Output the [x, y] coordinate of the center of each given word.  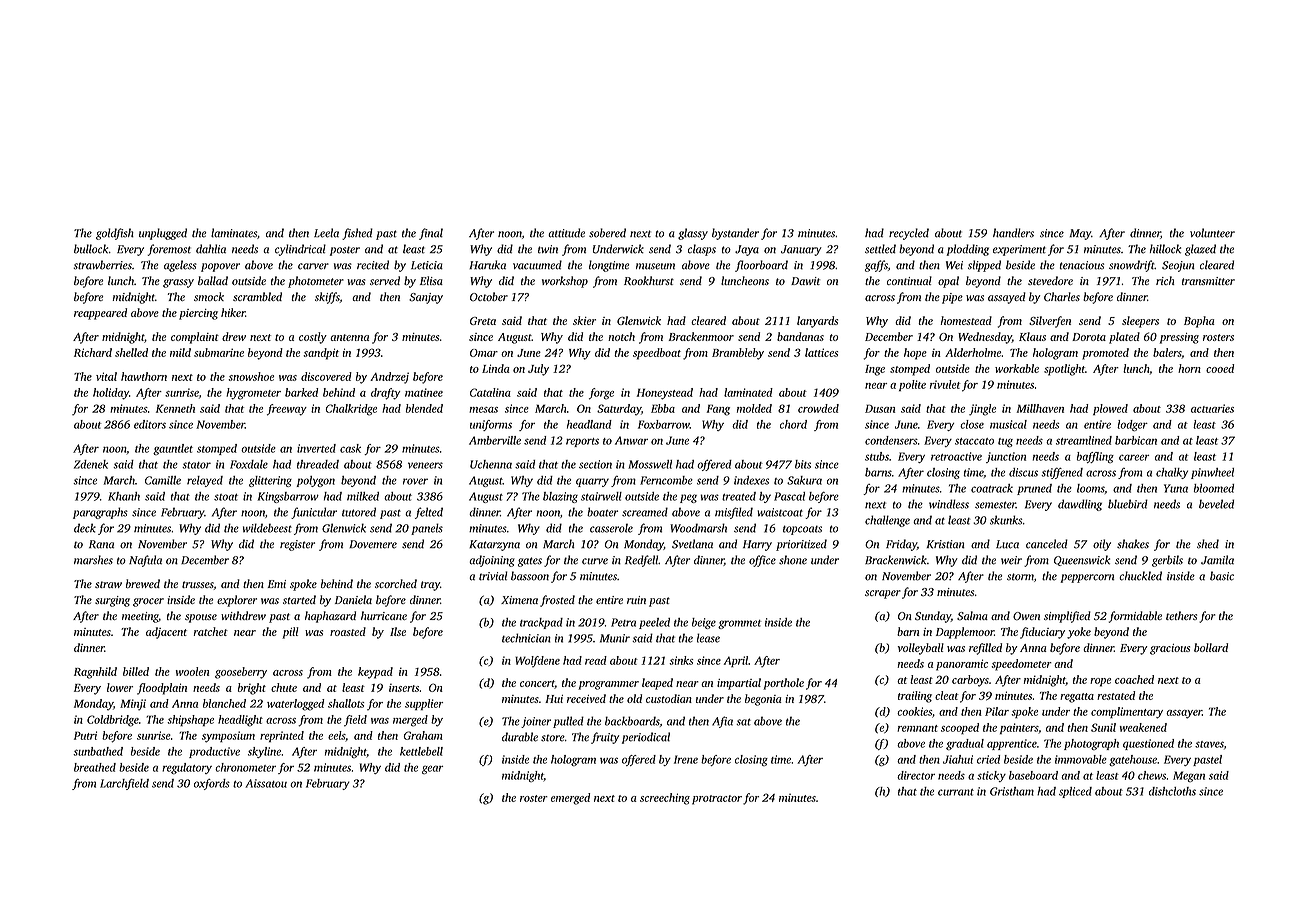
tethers [1181, 615]
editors [150, 424]
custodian [669, 698]
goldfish [115, 234]
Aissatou [266, 783]
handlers [1013, 233]
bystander [735, 234]
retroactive [956, 456]
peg [688, 498]
